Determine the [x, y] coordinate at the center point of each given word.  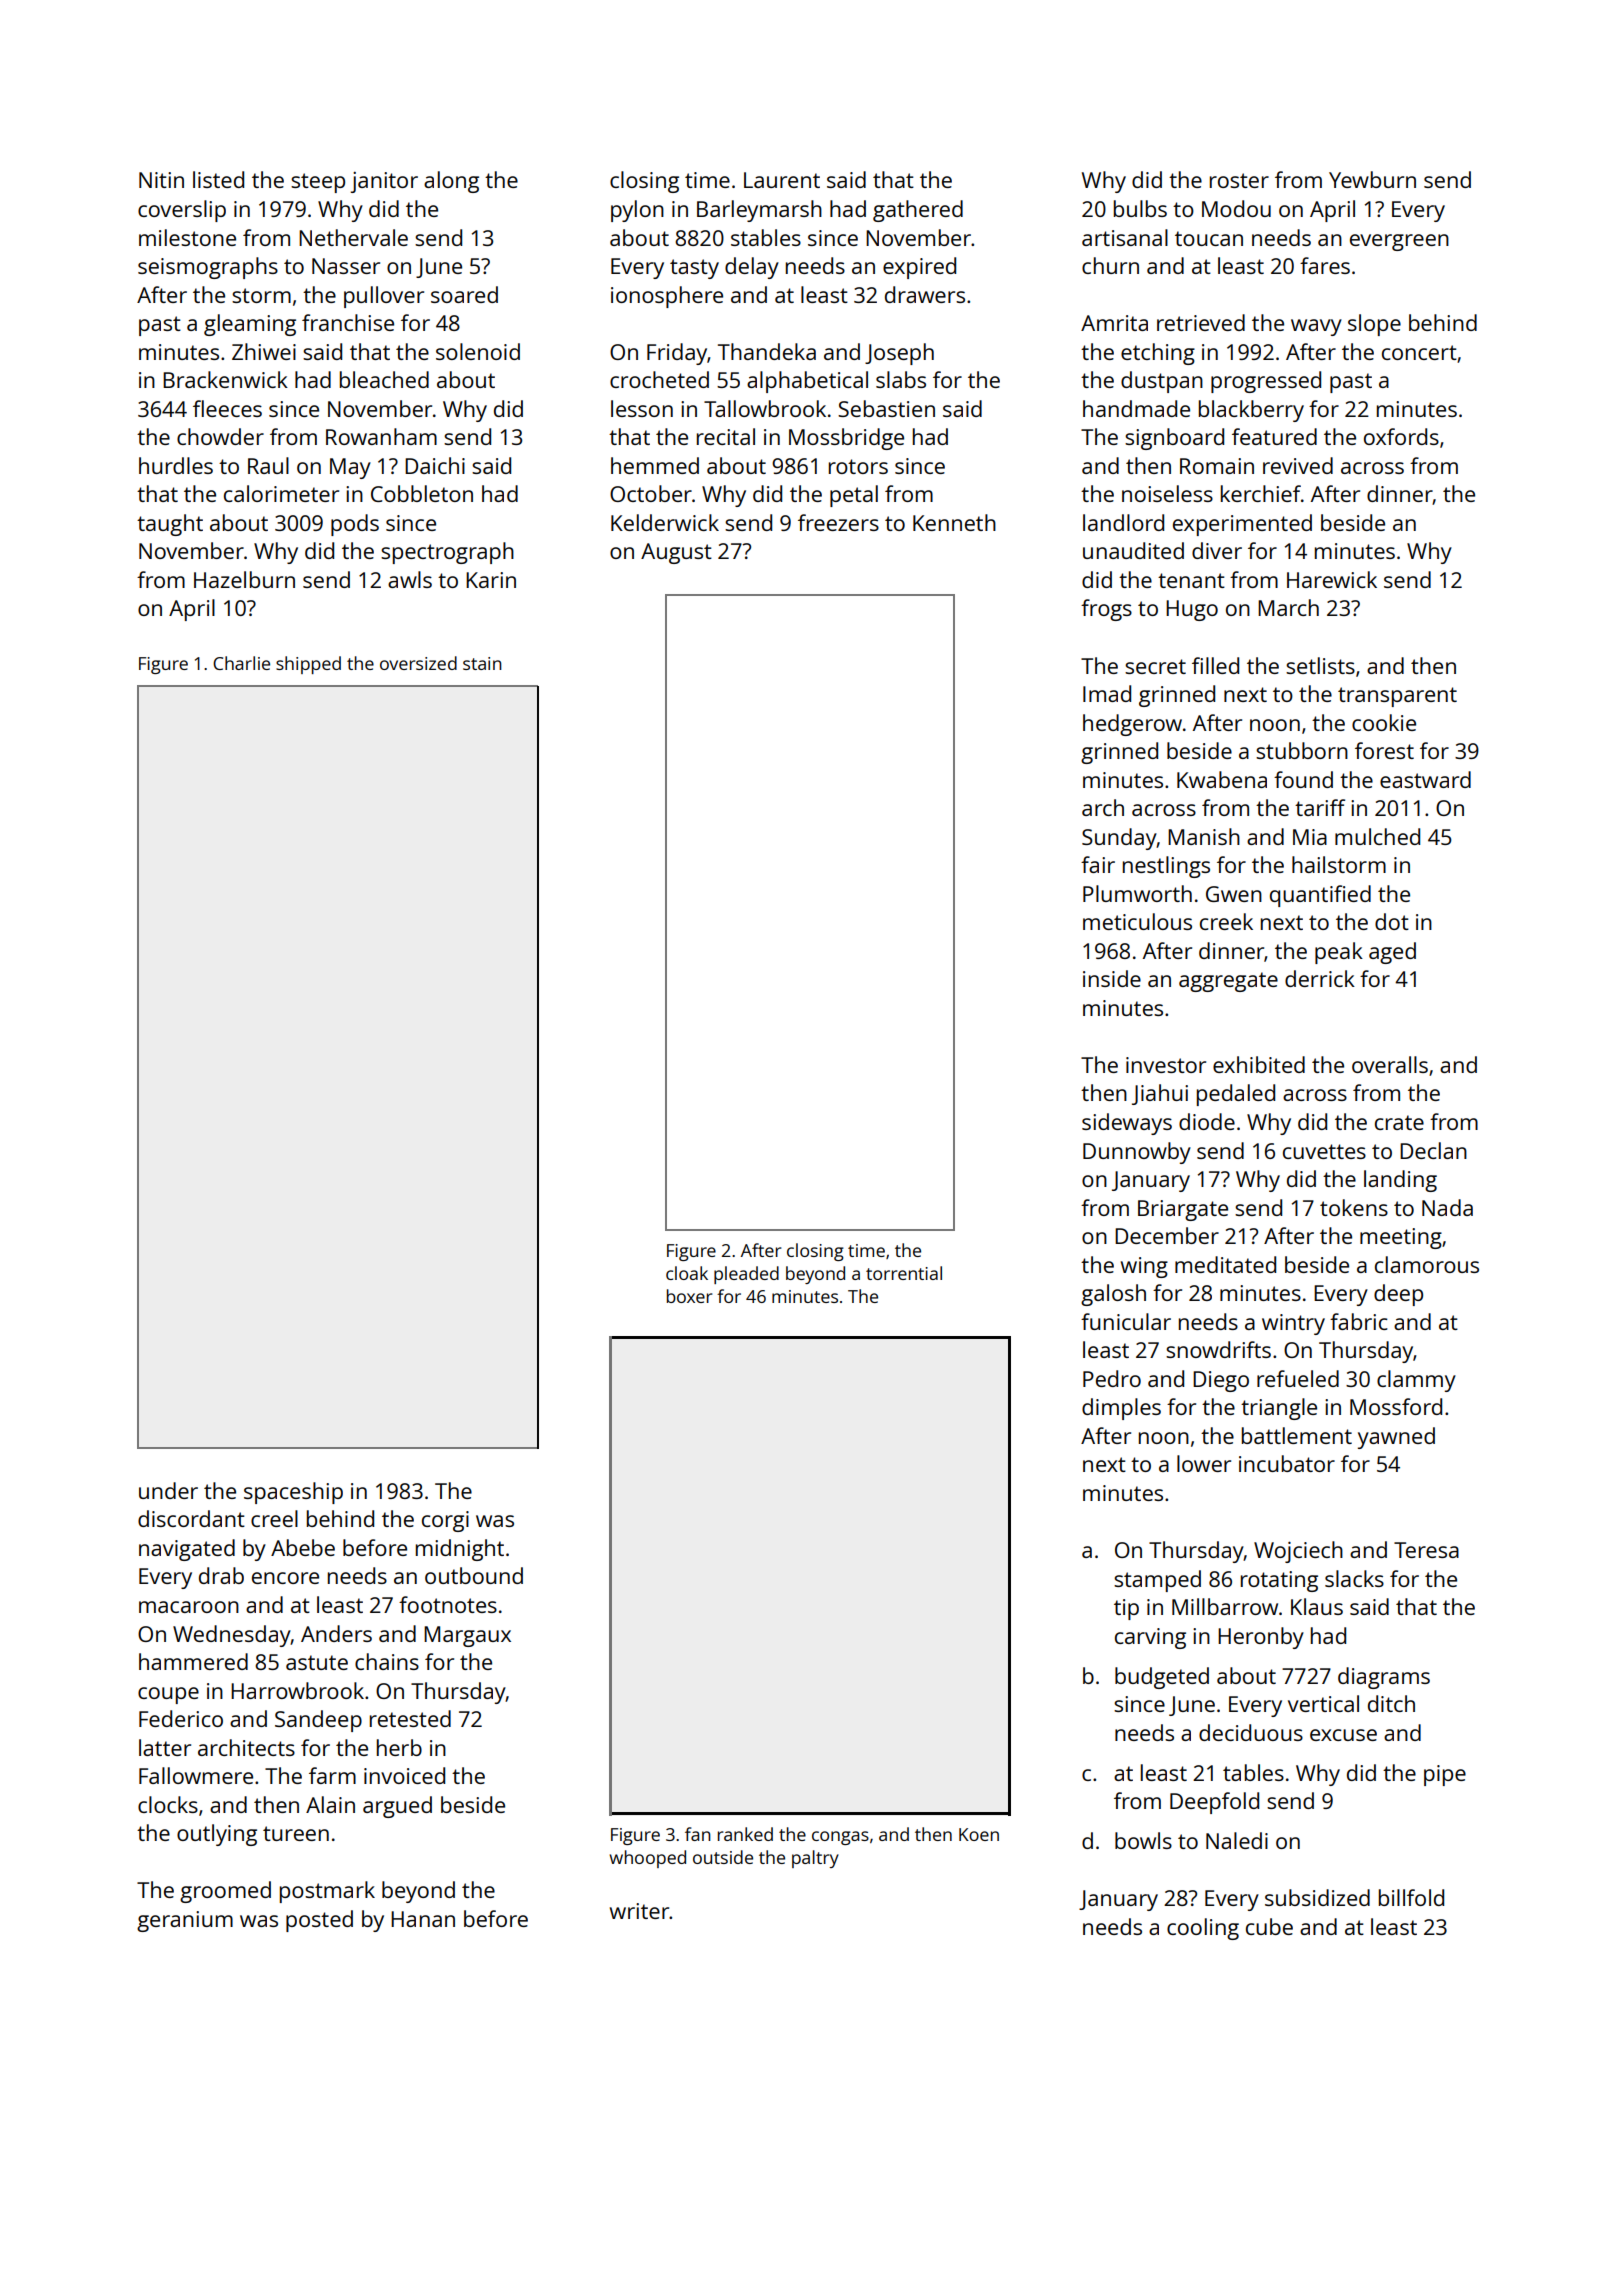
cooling [1203, 1929]
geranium [185, 1921]
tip [1126, 1609]
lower [1204, 1463]
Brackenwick [225, 379]
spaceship [293, 1493]
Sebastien [886, 408]
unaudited [1133, 550]
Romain [1217, 466]
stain [482, 663]
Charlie [241, 663]
